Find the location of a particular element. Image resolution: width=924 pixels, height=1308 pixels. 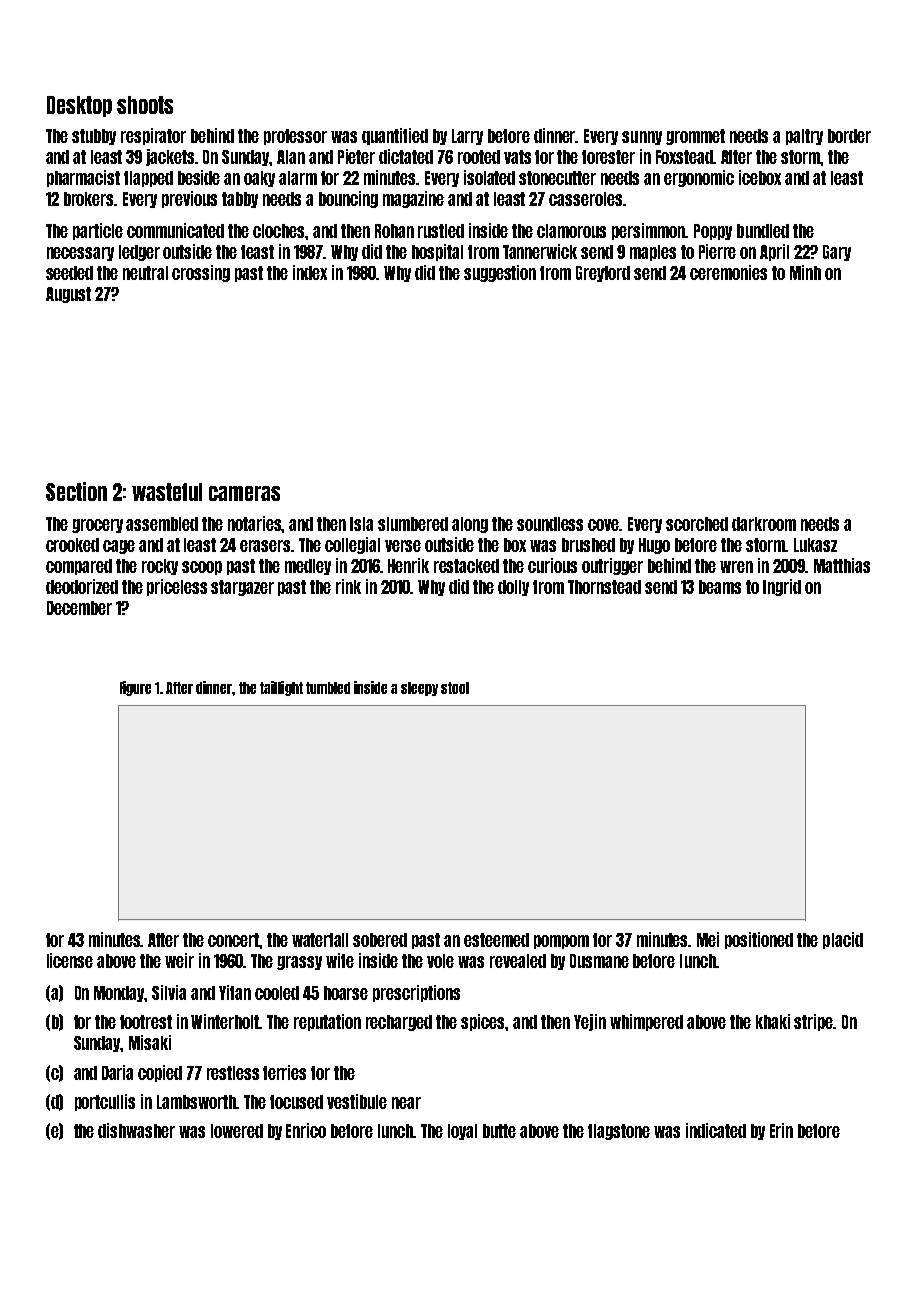

Enrico is located at coordinates (306, 1130).
